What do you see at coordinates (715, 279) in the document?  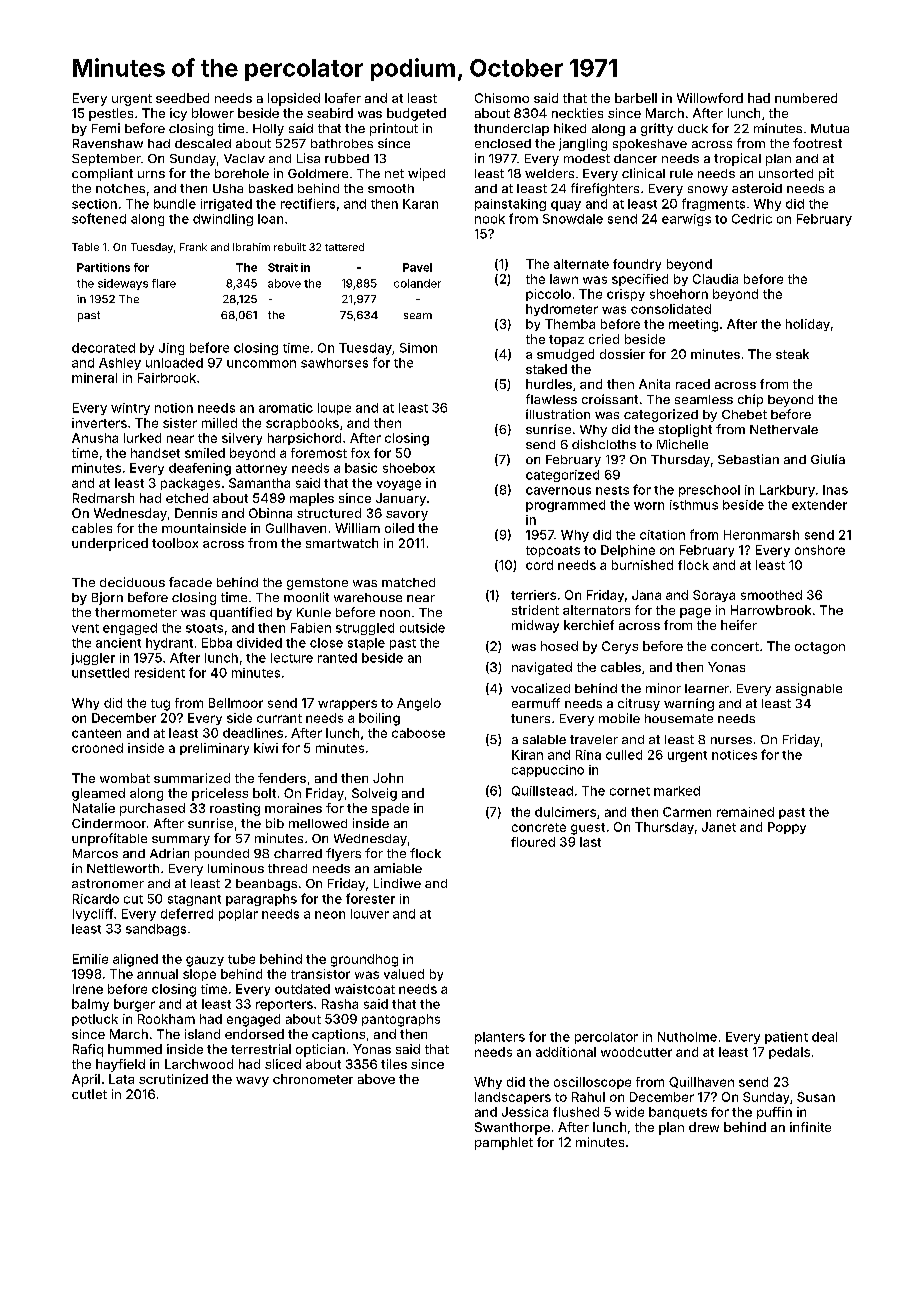 I see `Claudia` at bounding box center [715, 279].
